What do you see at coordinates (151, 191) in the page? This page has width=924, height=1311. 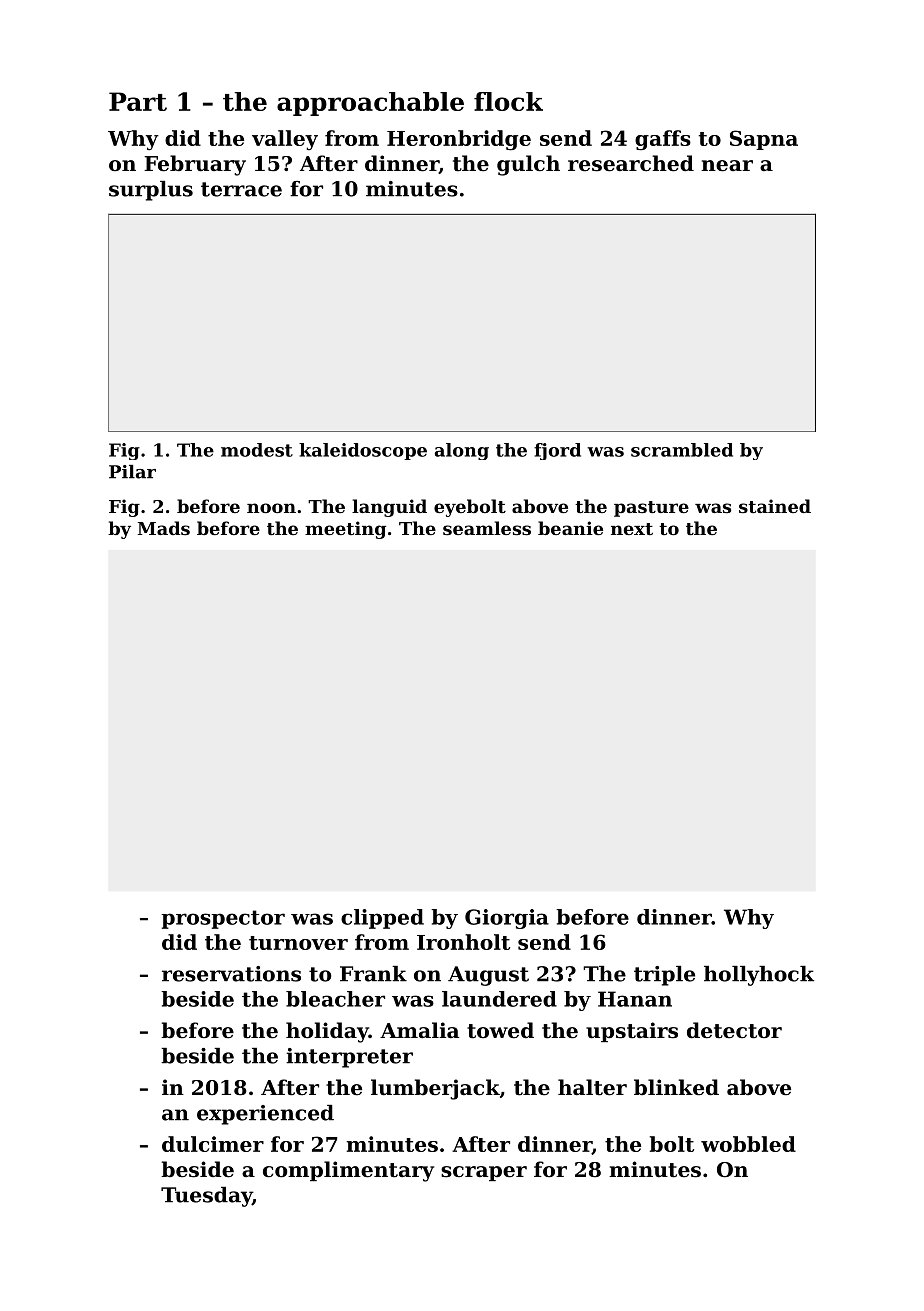 I see `surplus` at bounding box center [151, 191].
